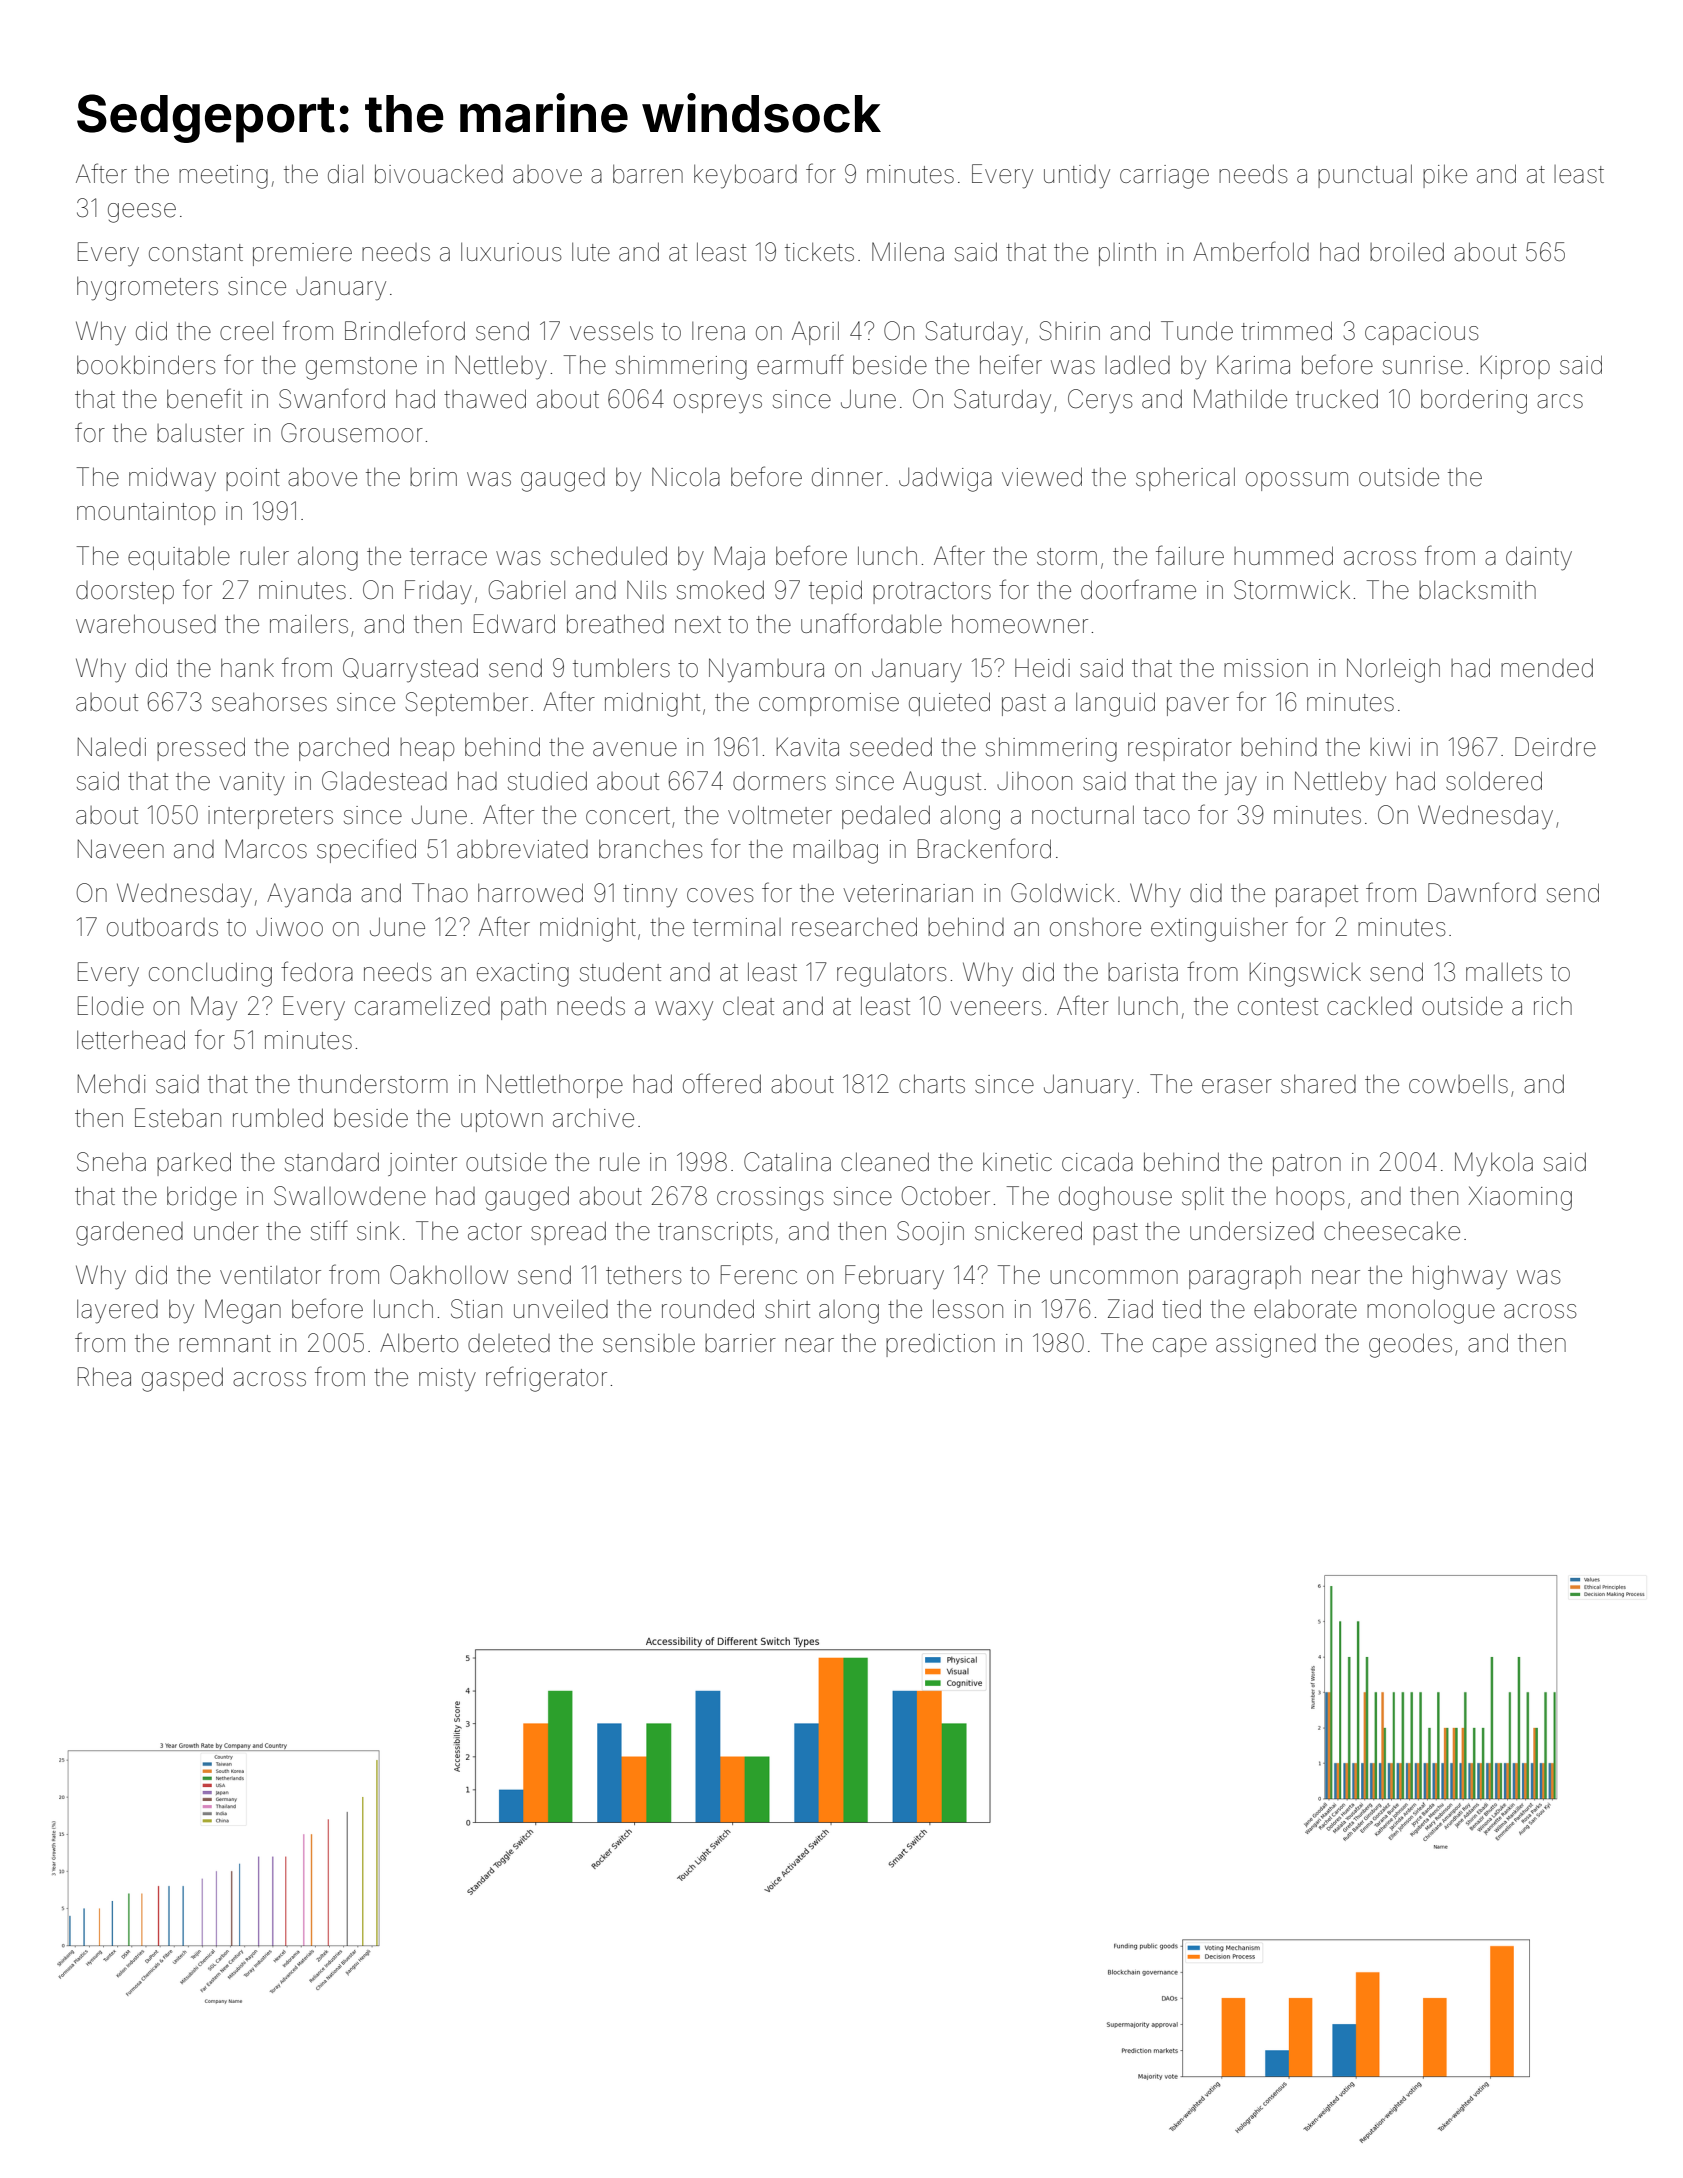  I want to click on hoops, so click(1310, 1198).
